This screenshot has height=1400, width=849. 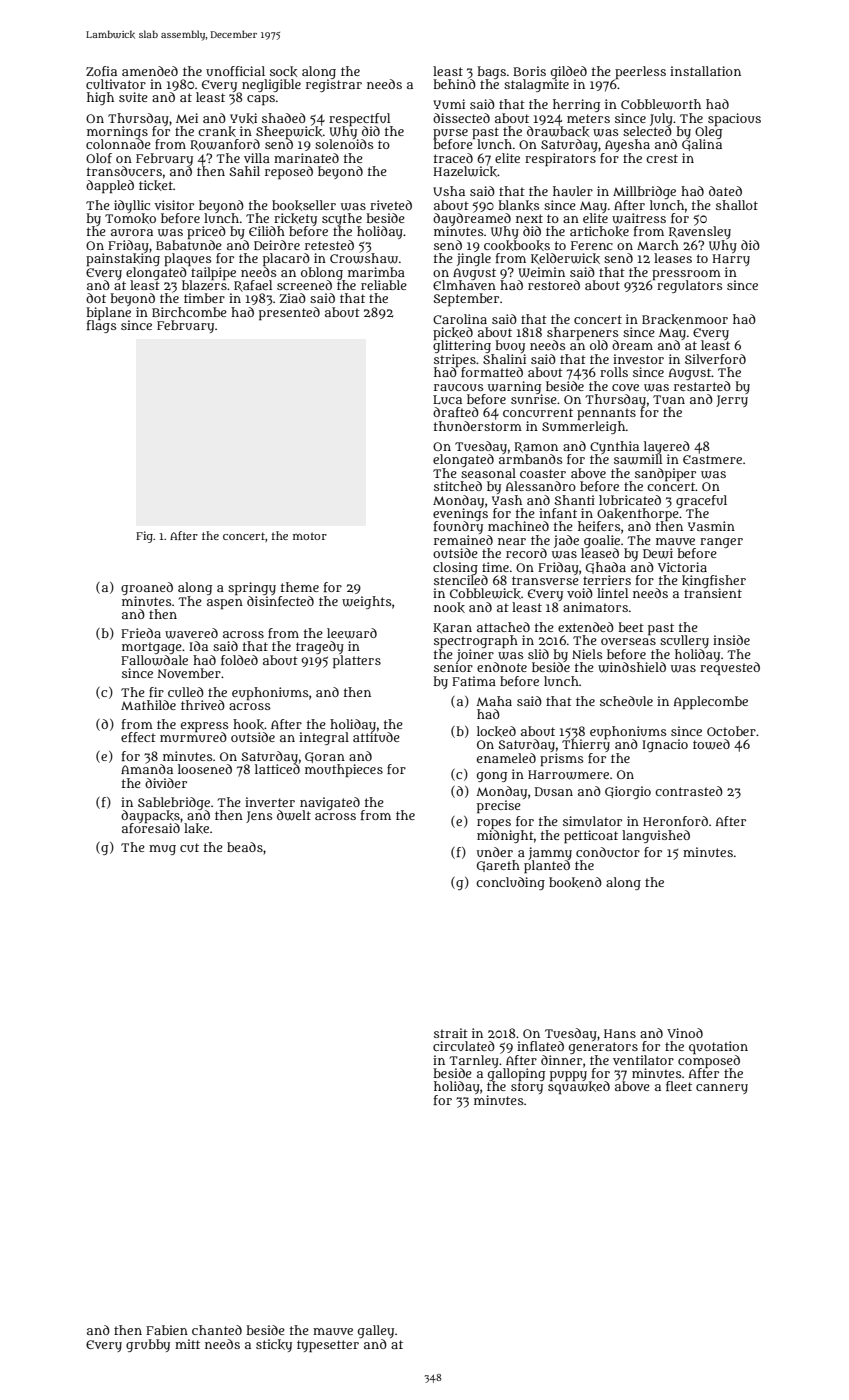 I want to click on circulated, so click(x=464, y=1046).
